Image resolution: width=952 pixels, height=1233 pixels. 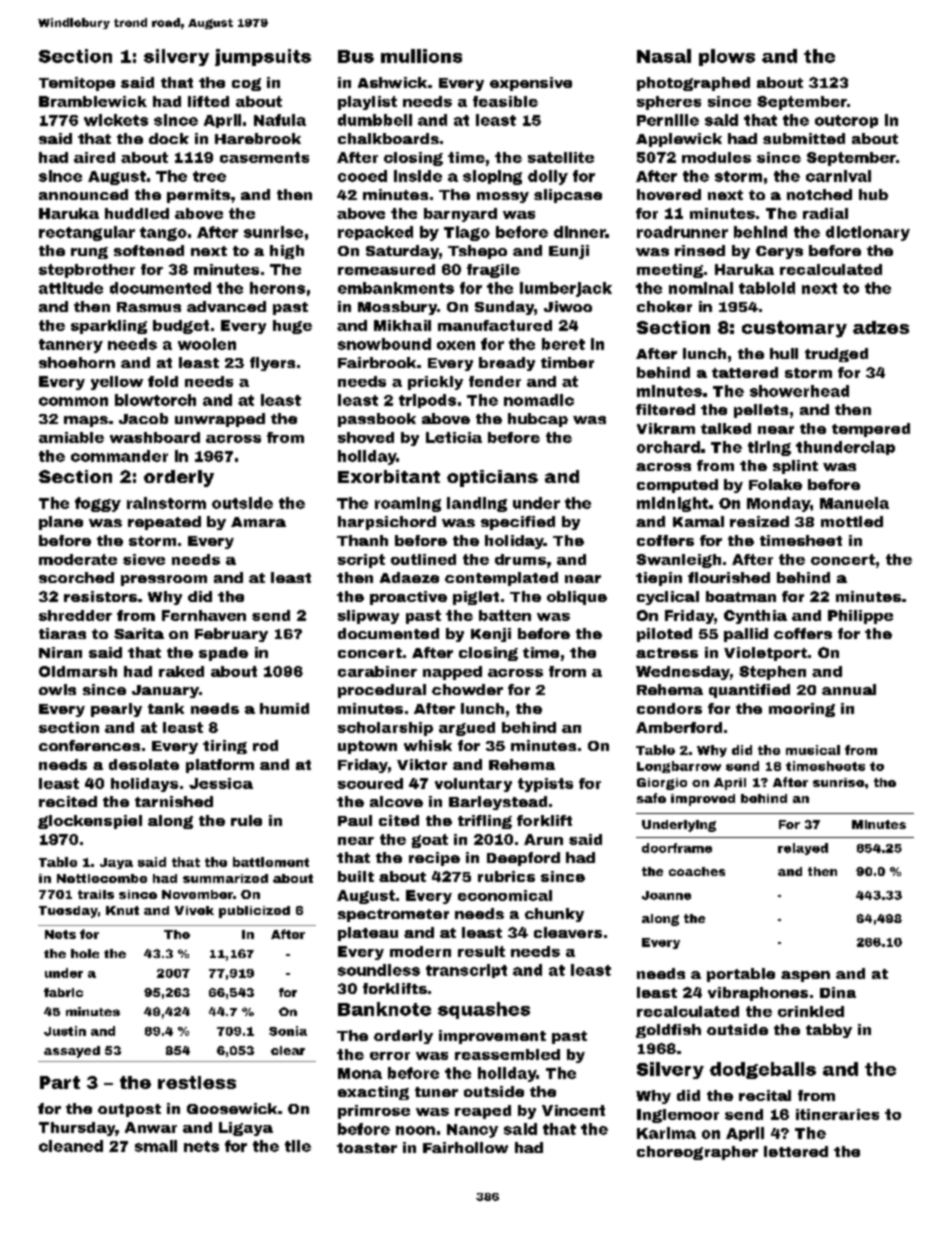 I want to click on Thursday, so click(x=77, y=1129).
